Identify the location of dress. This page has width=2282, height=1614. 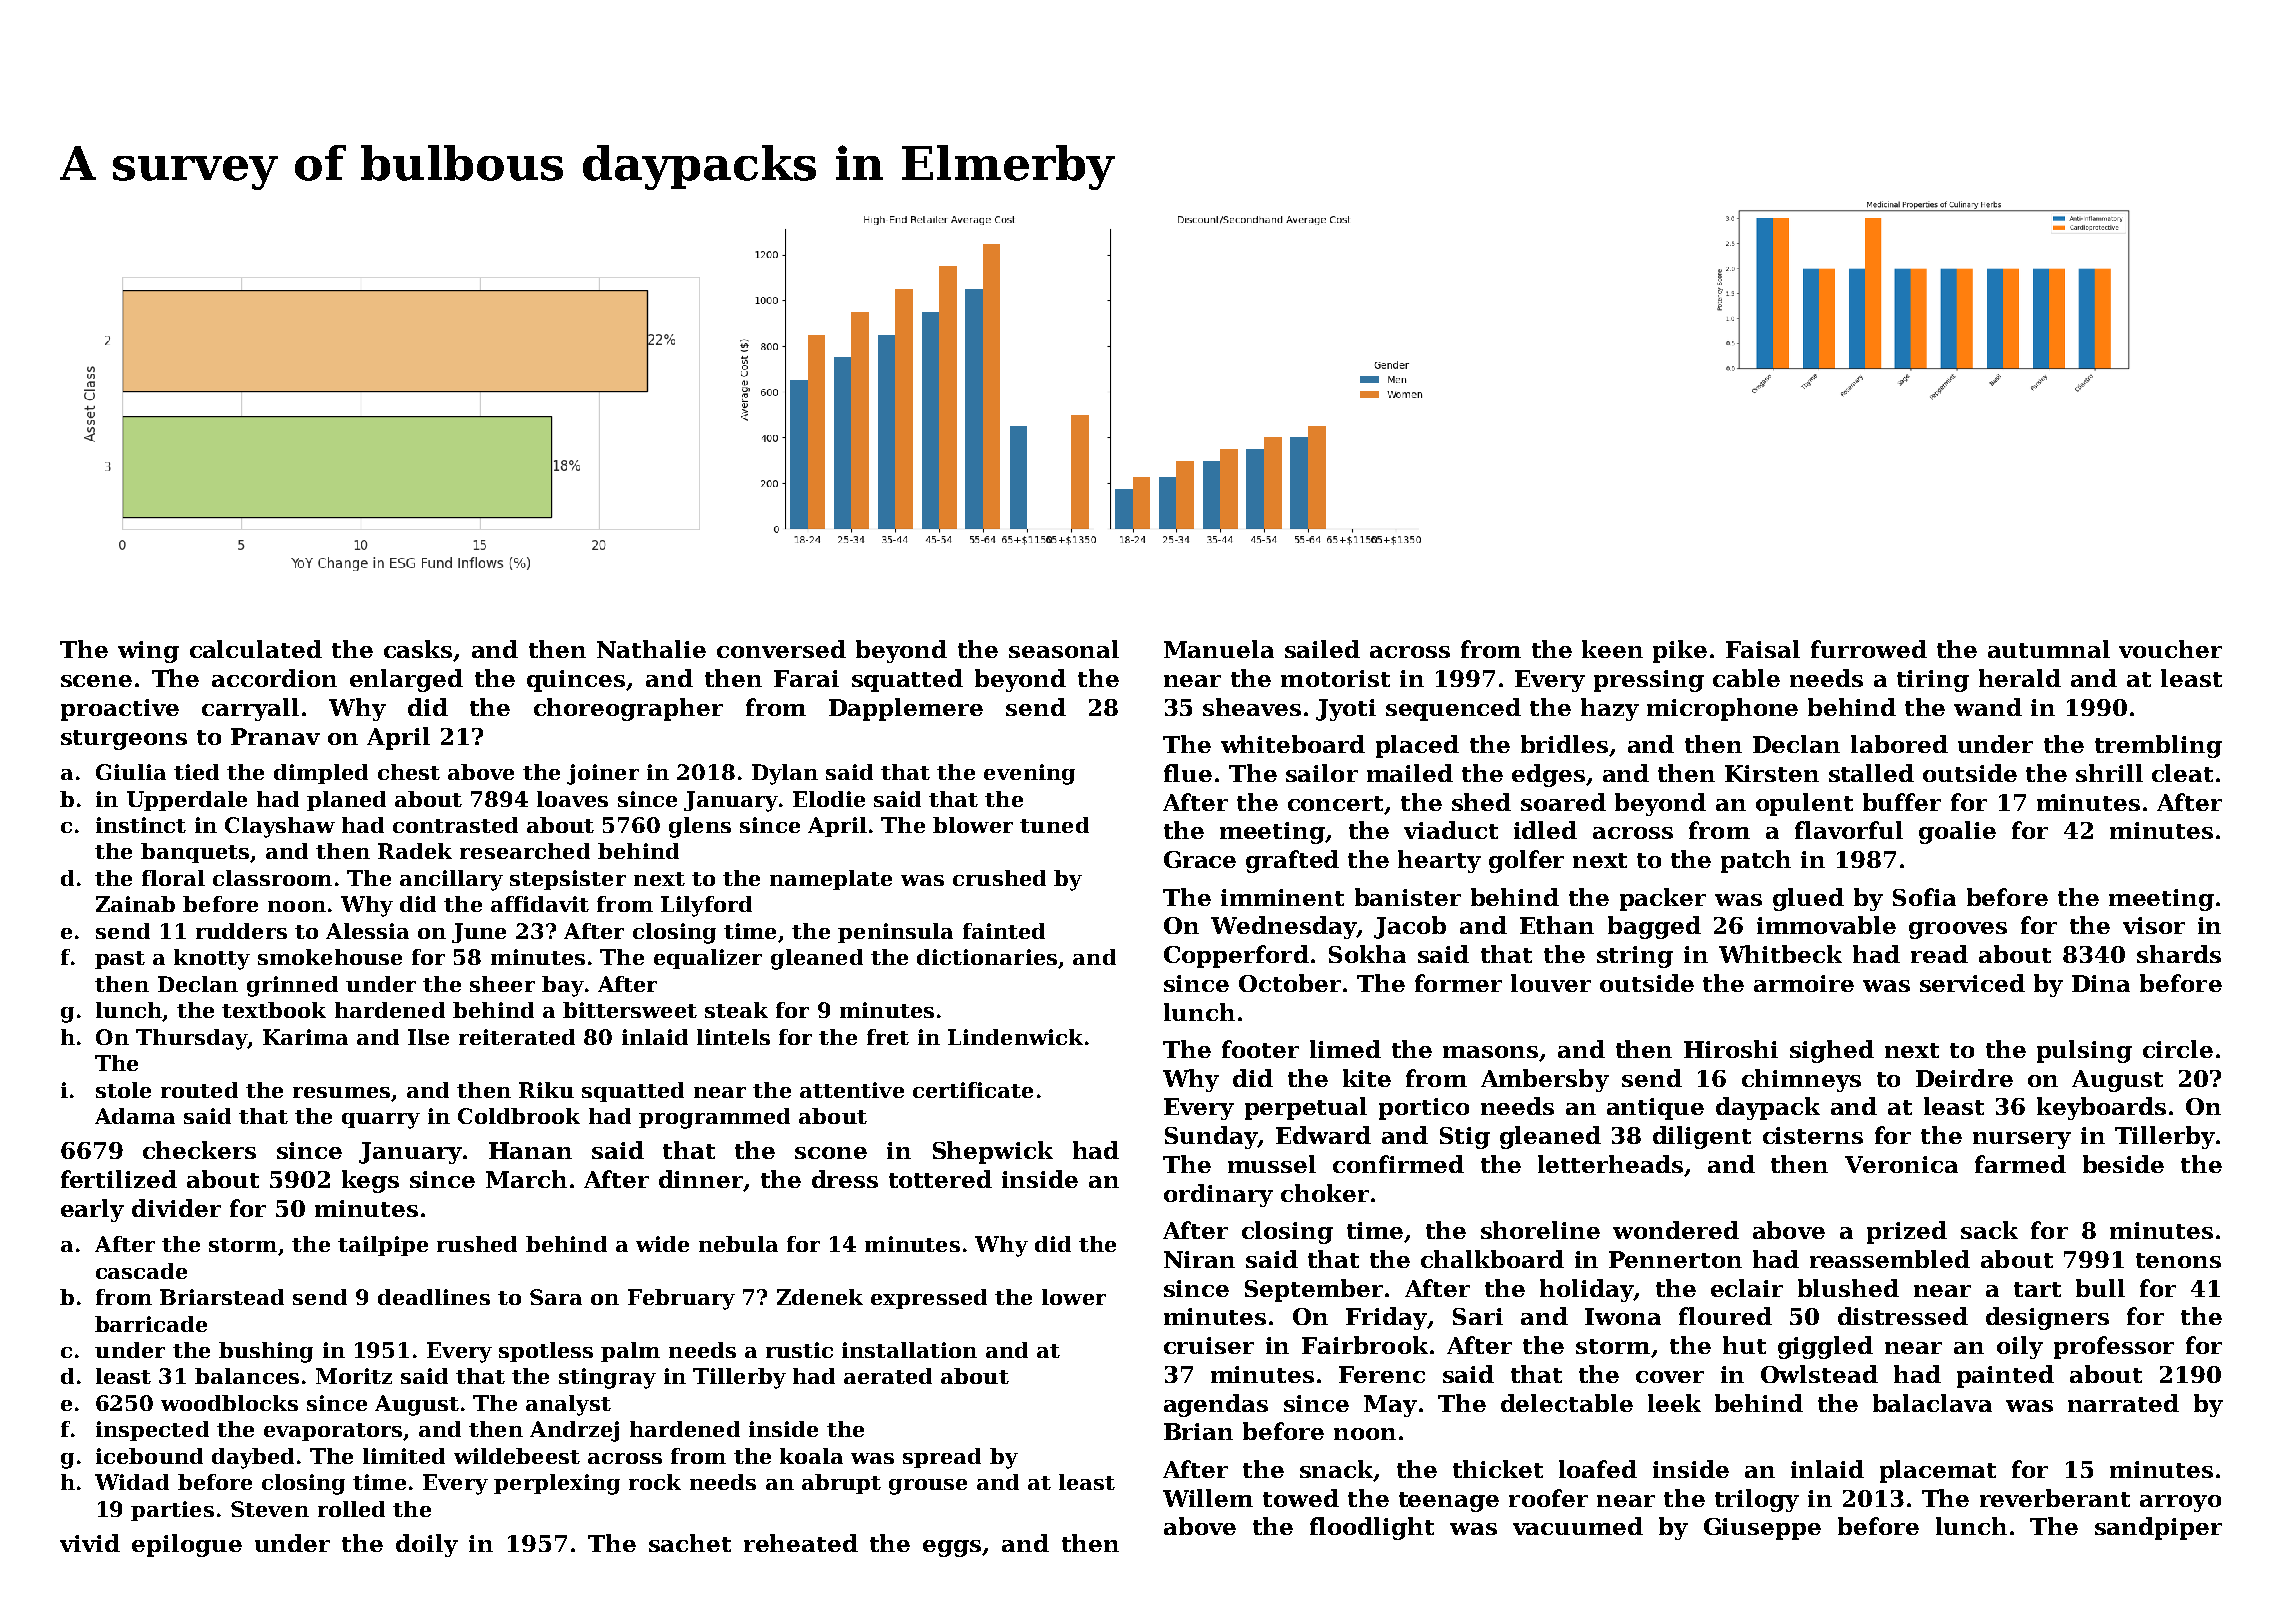
(845, 1179).
